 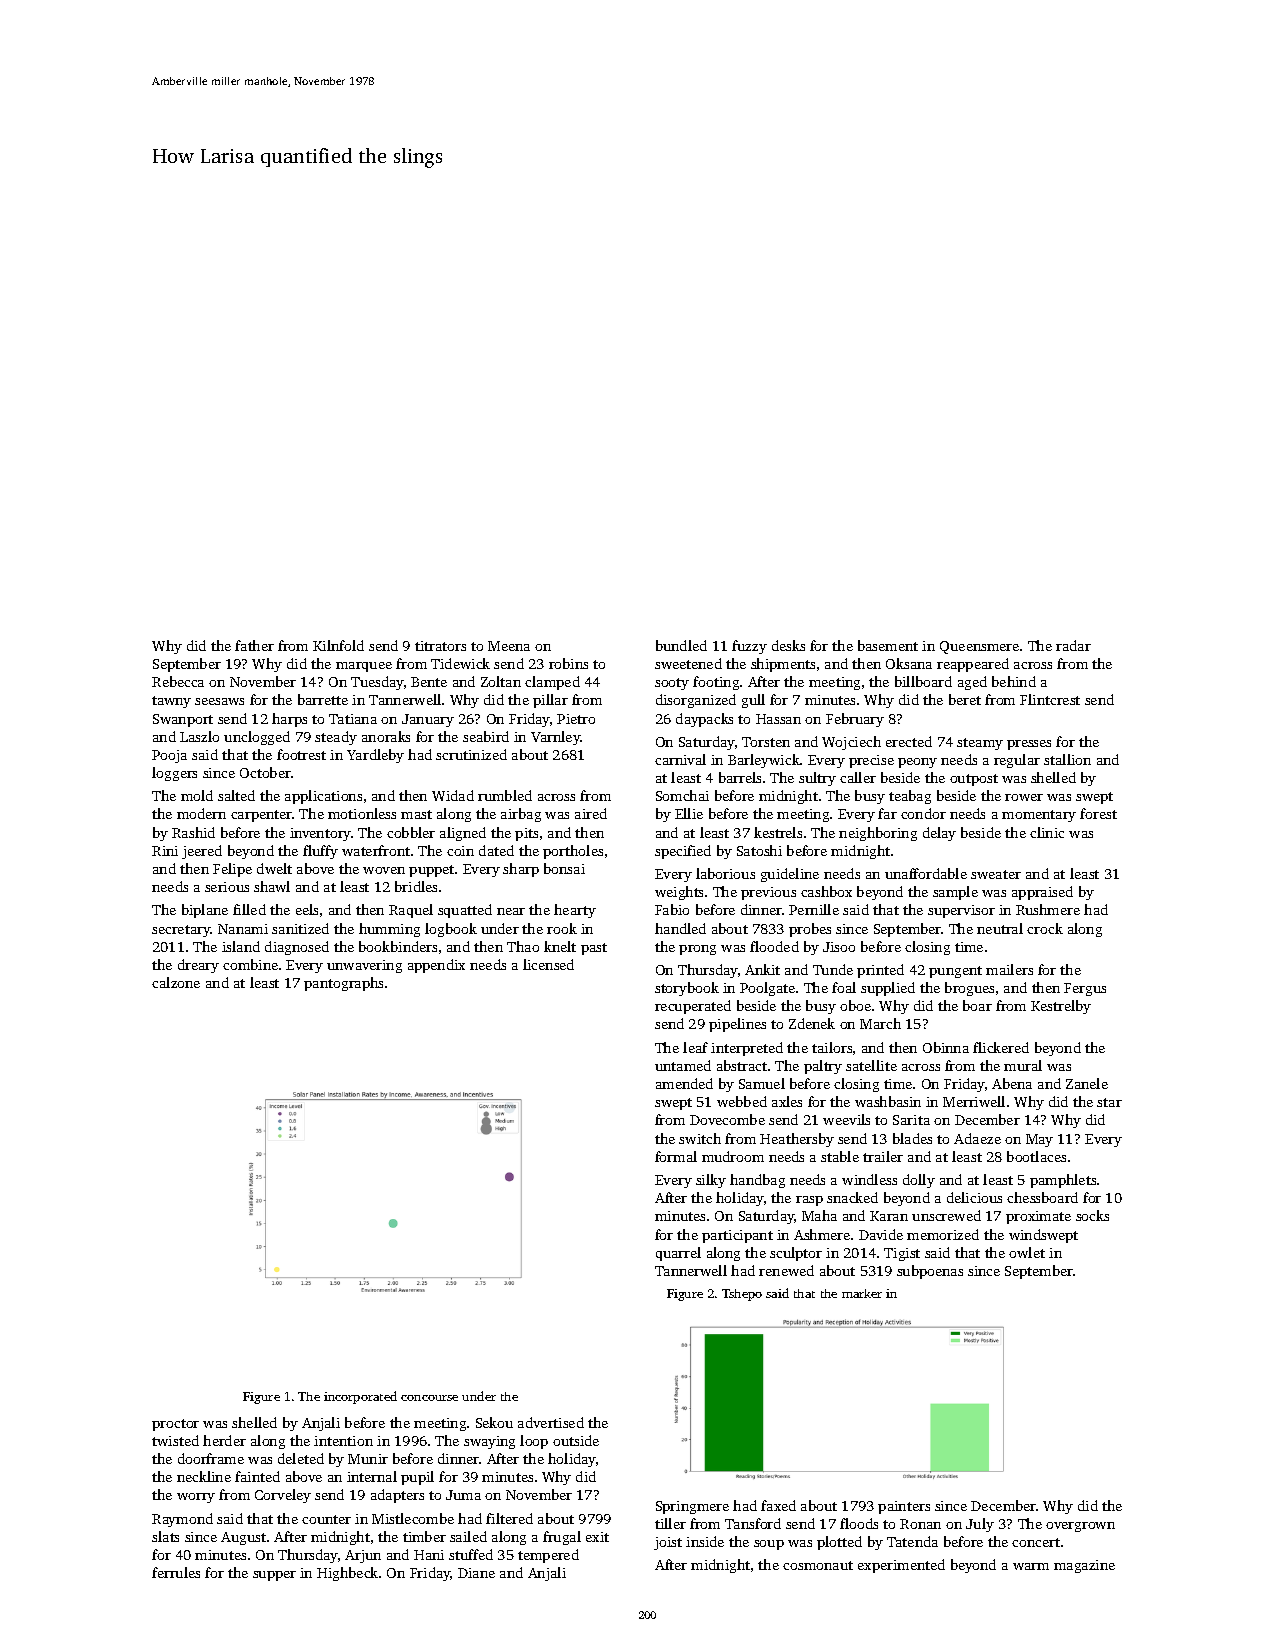 I want to click on formal, so click(x=676, y=1156).
